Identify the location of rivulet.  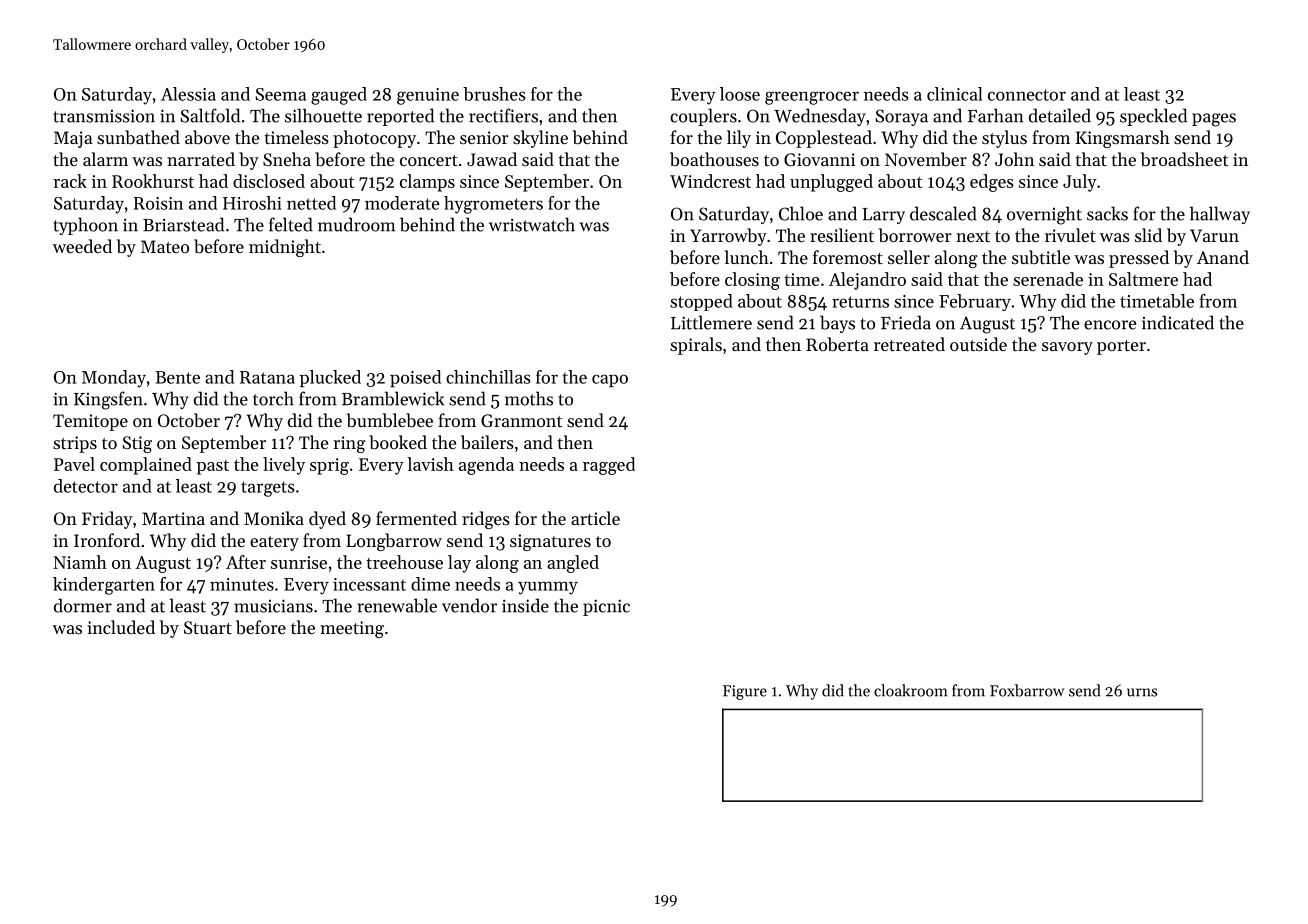
(1070, 235).
